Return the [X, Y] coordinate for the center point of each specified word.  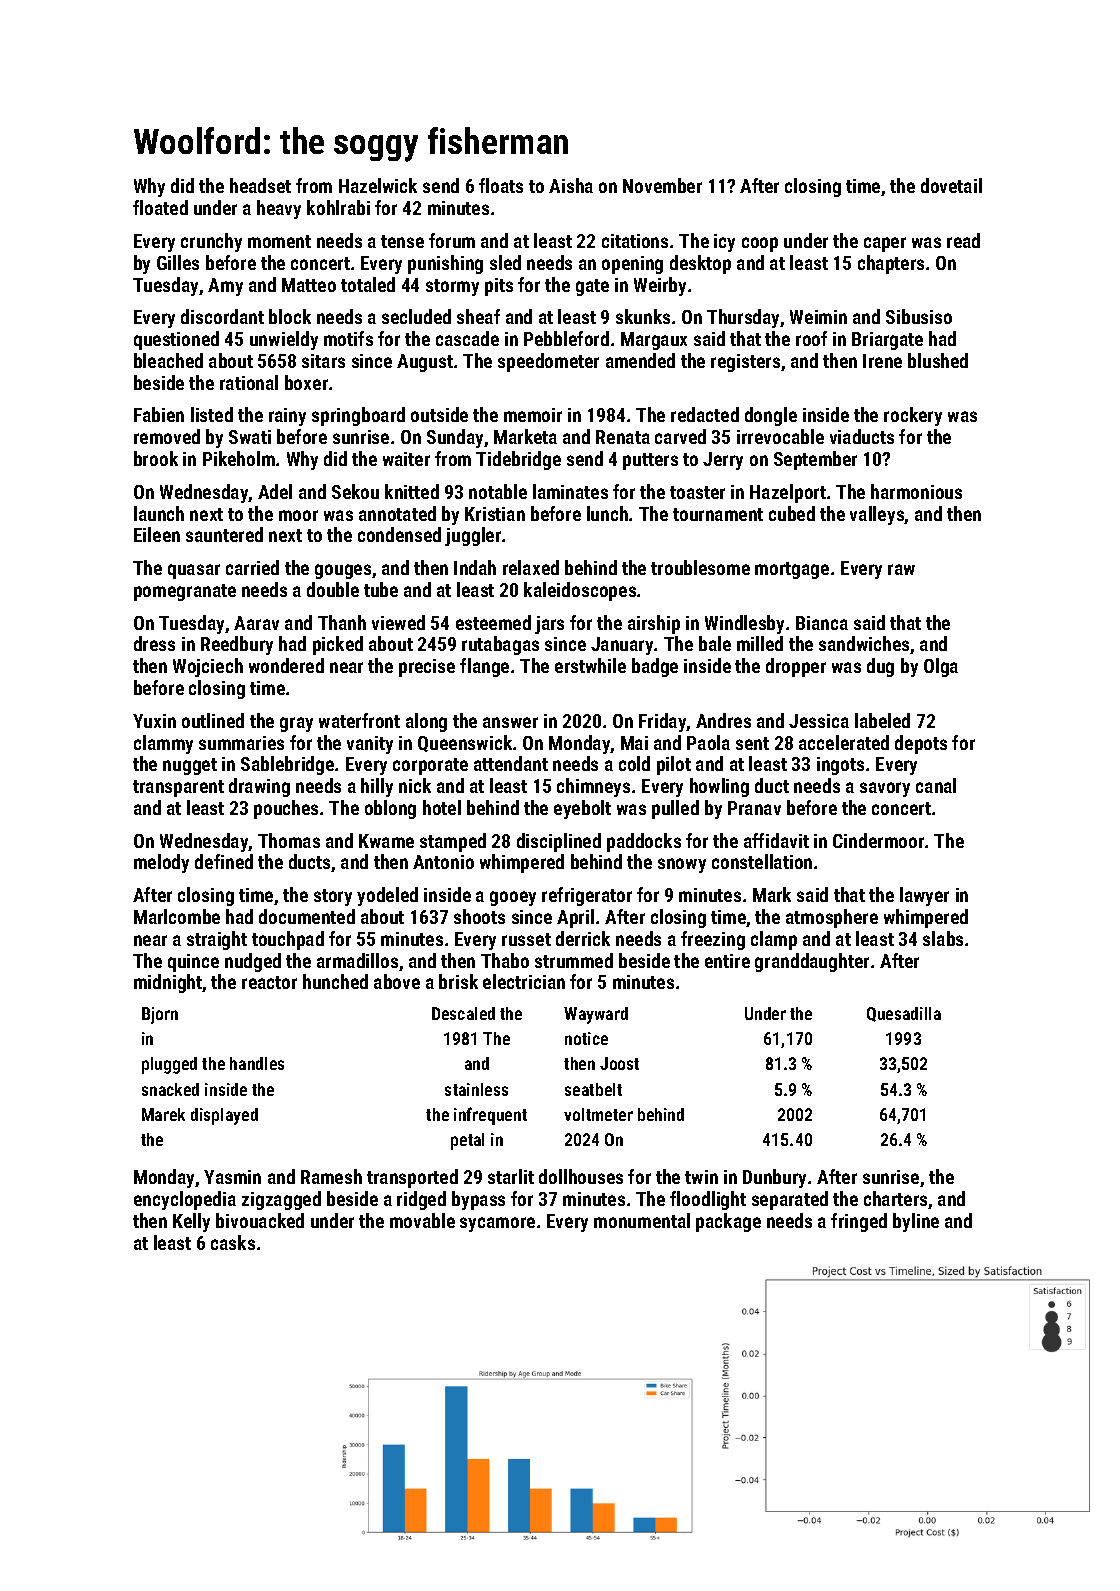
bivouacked [260, 1220]
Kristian [495, 514]
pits [499, 287]
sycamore [497, 1224]
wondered [286, 665]
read [963, 240]
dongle [771, 416]
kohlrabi [338, 207]
